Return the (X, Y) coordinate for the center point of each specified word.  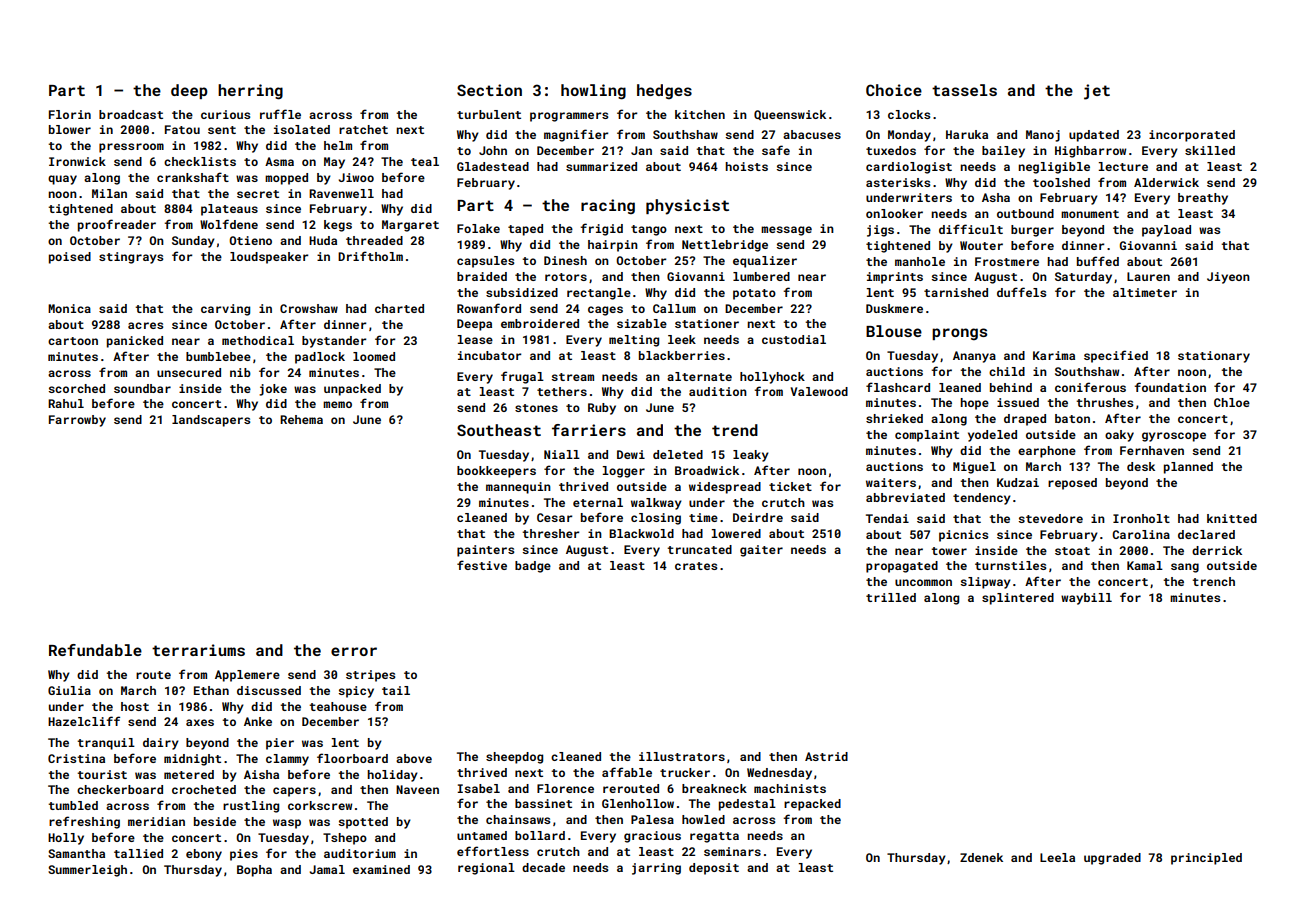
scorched (77, 388)
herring (250, 92)
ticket (790, 486)
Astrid (826, 756)
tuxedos (891, 150)
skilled (1210, 150)
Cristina (76, 758)
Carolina (1141, 534)
